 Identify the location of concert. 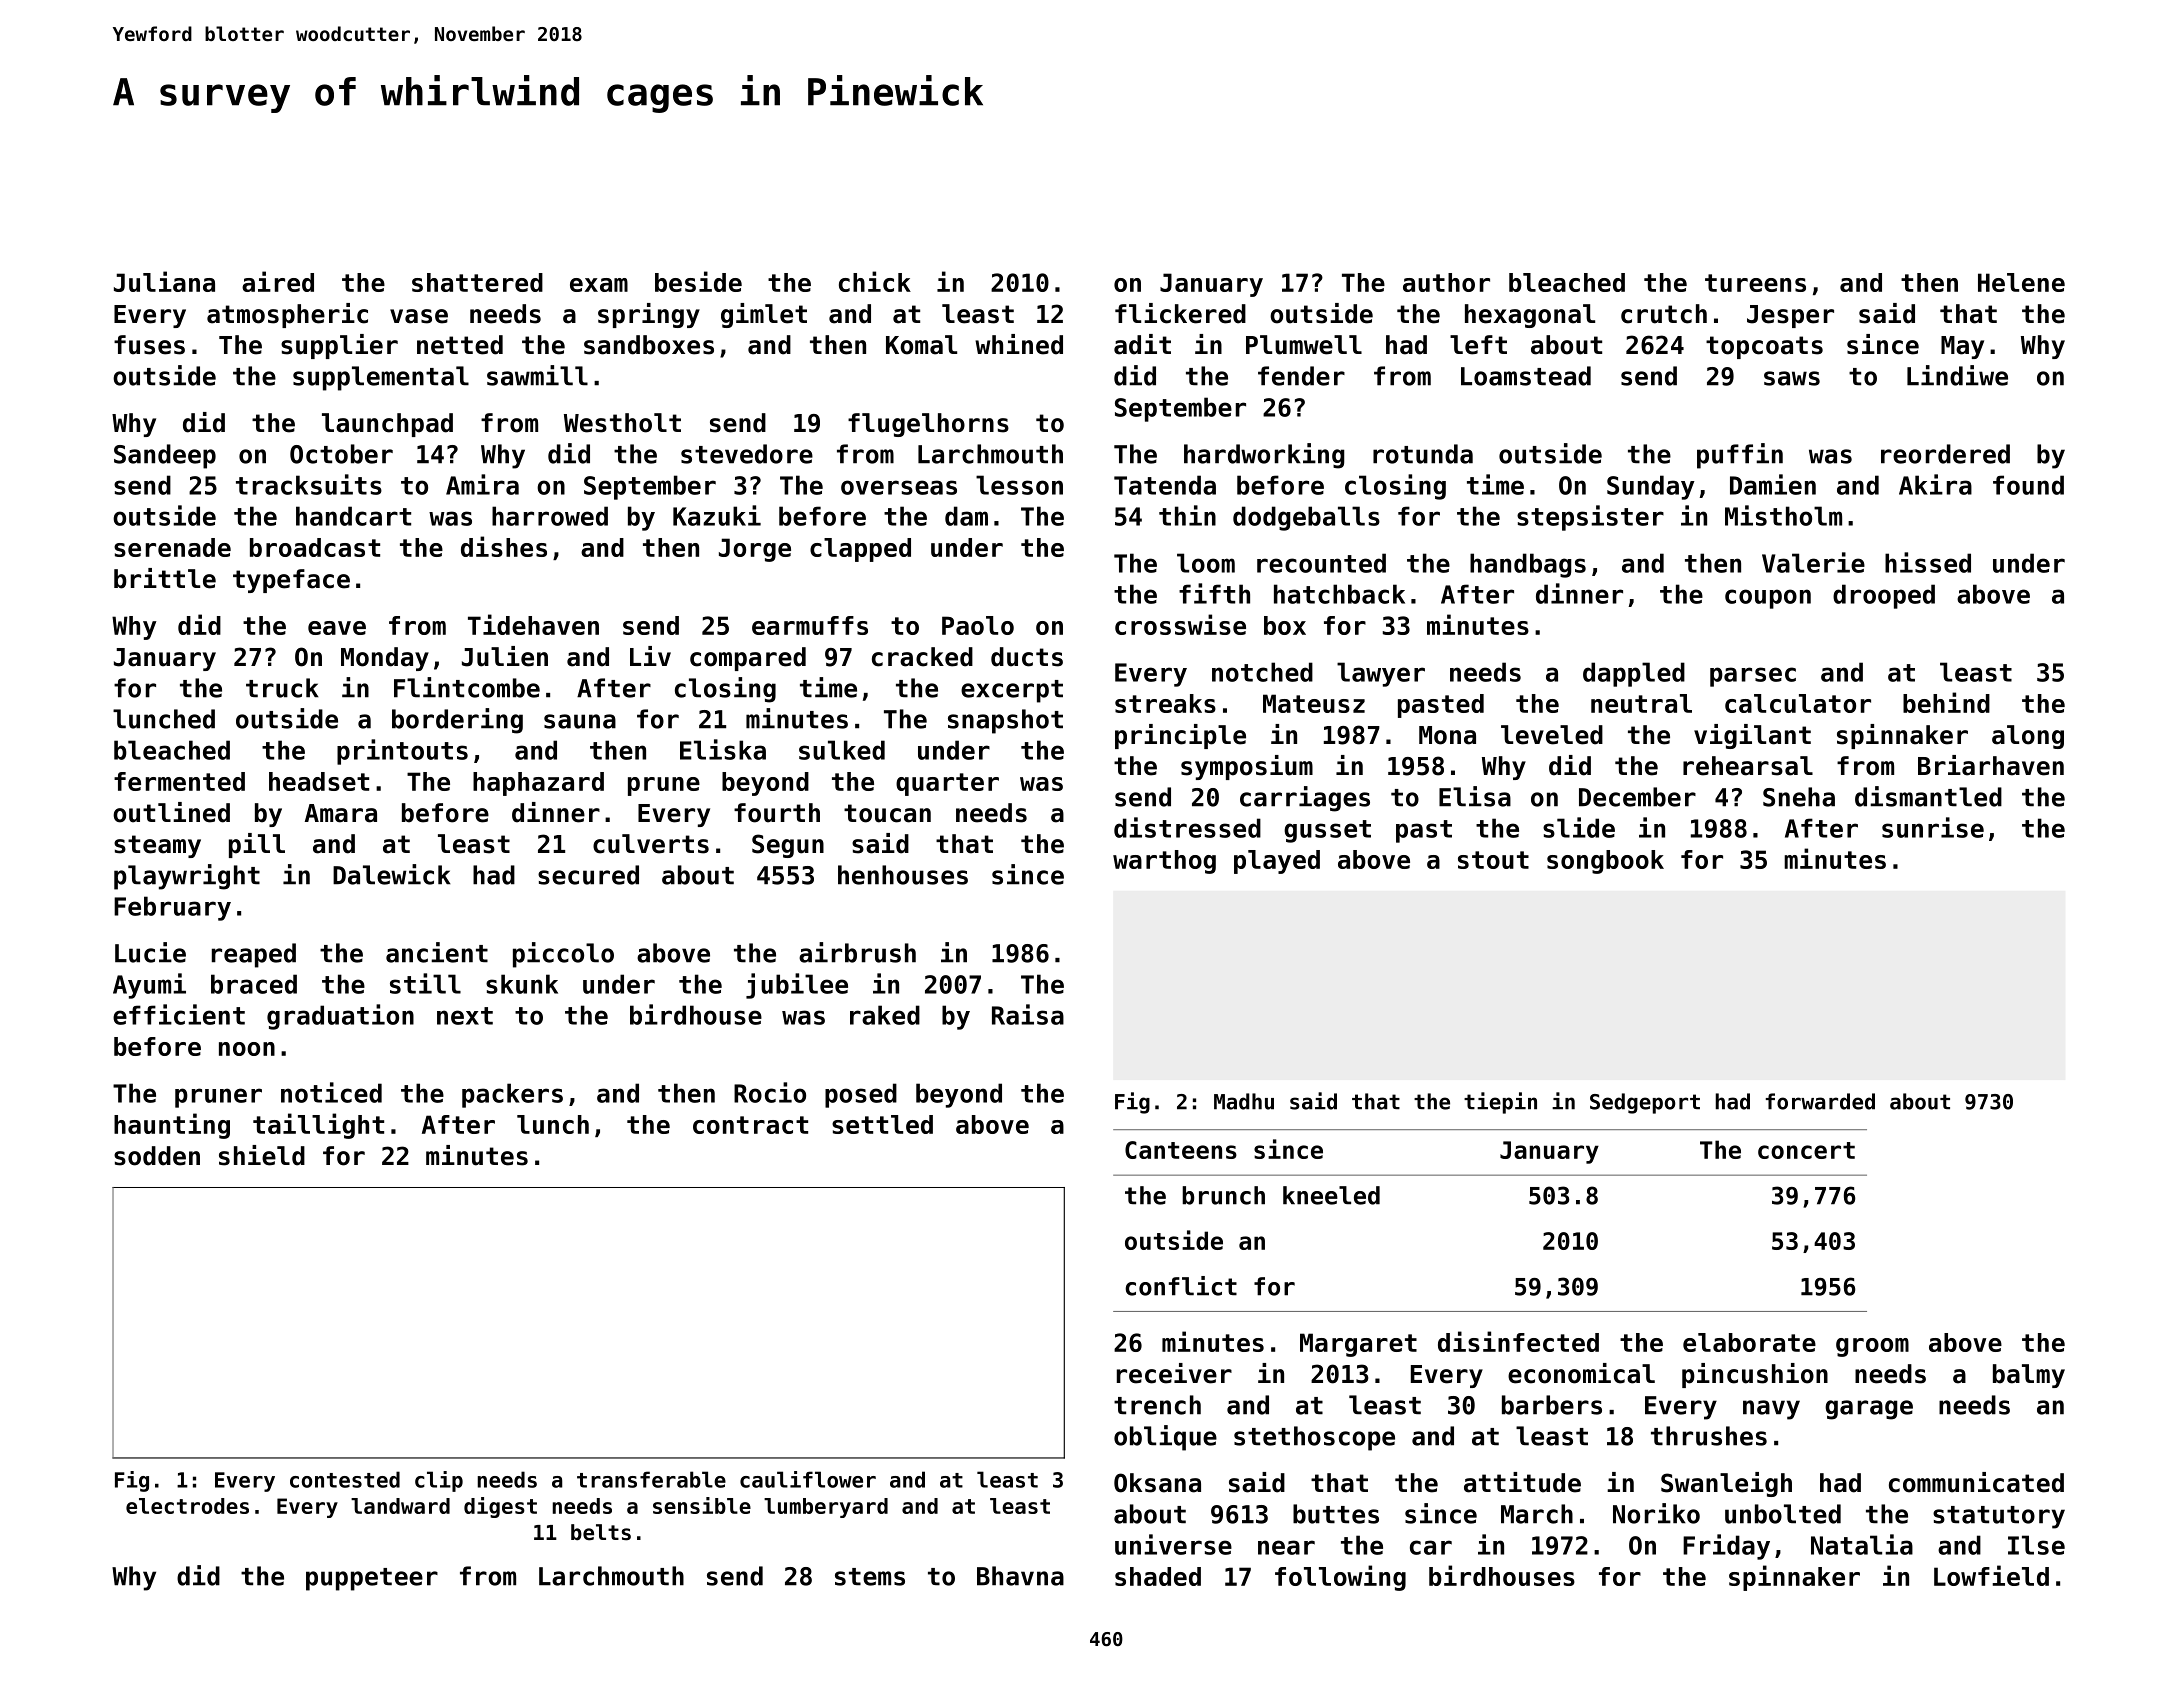
(1806, 1150).
